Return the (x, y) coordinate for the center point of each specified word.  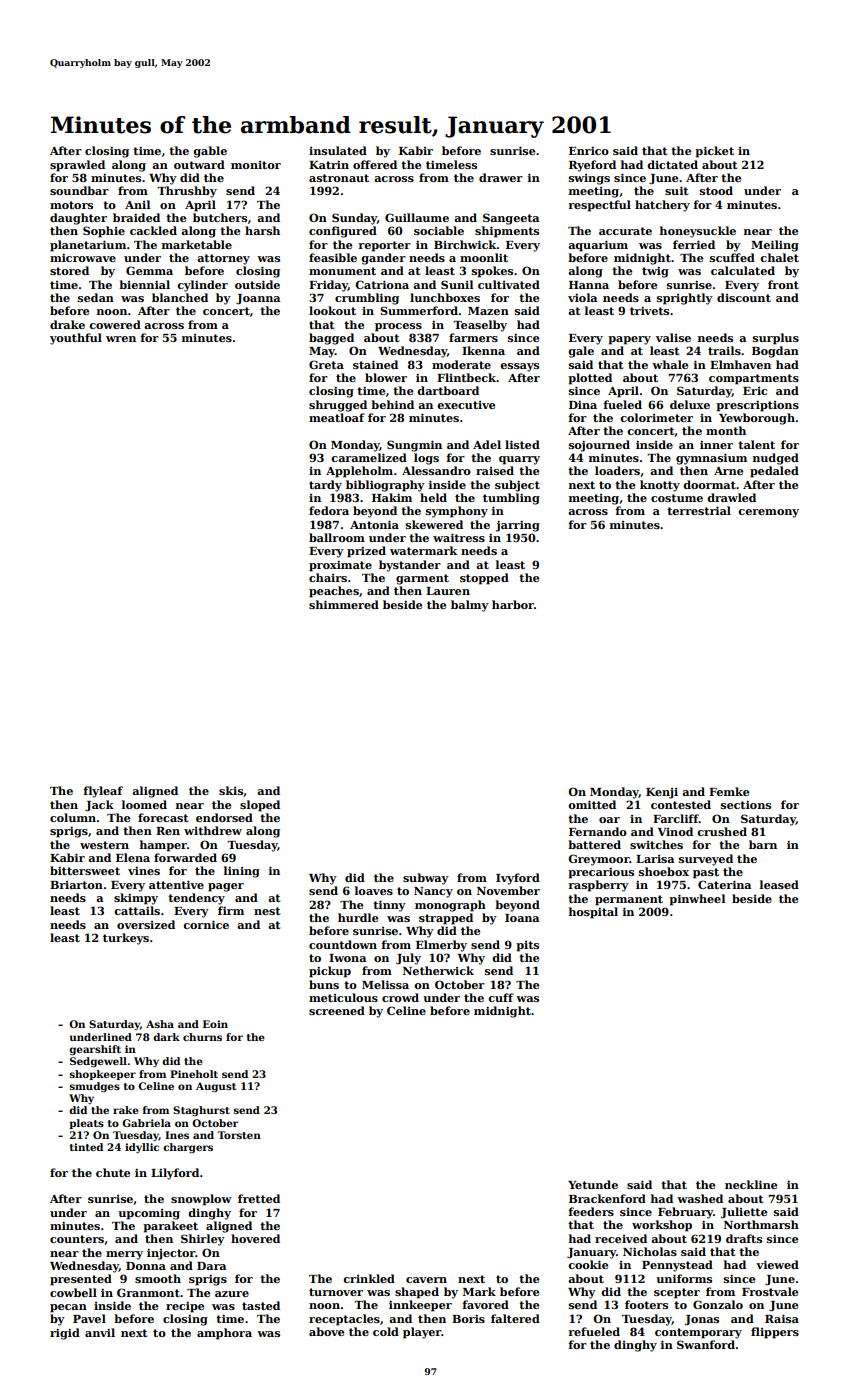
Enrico (589, 151)
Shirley (203, 1240)
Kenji (662, 793)
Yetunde (593, 1184)
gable (210, 152)
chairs (328, 577)
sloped (260, 806)
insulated (338, 150)
